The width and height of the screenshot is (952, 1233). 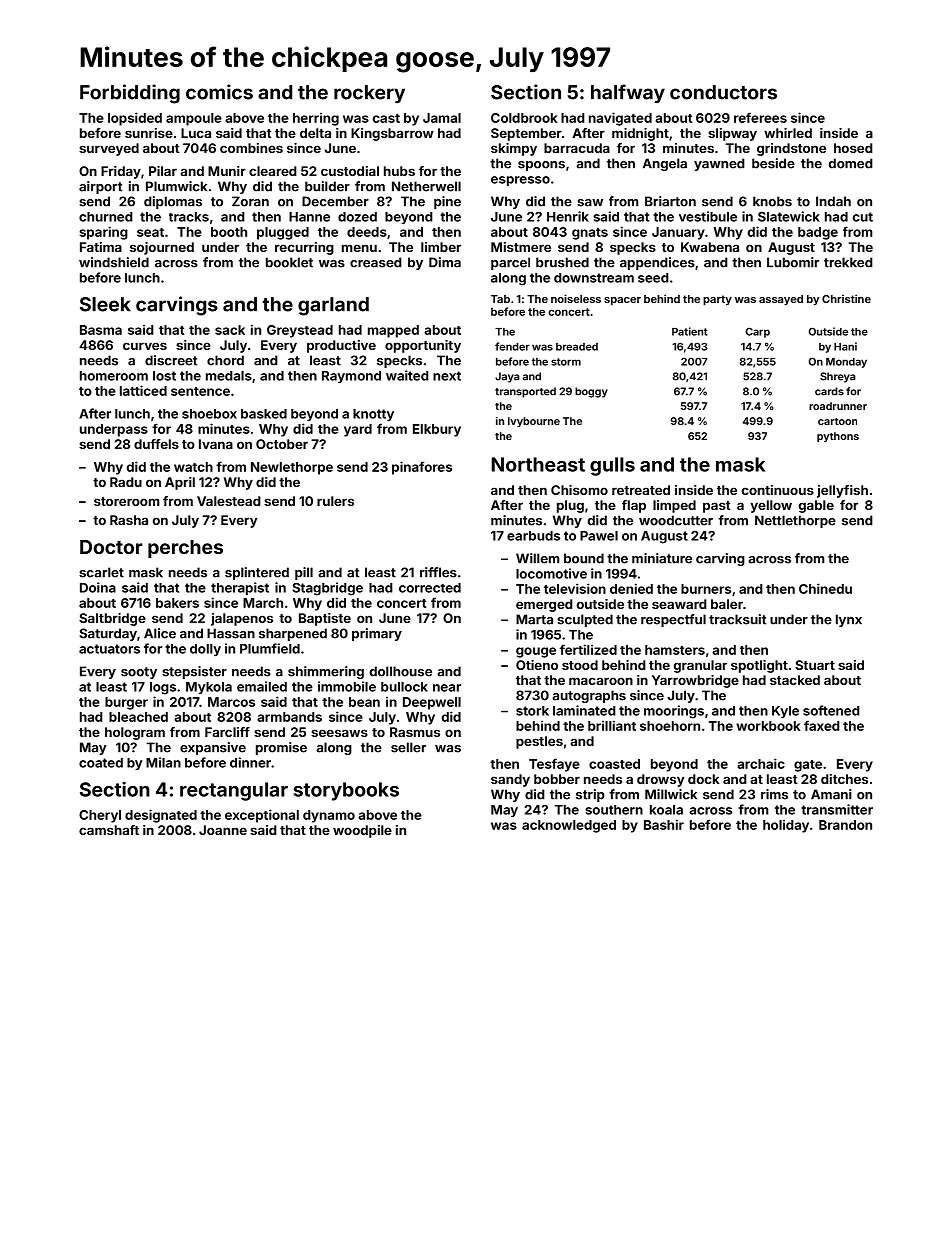 I want to click on conductors, so click(x=723, y=92).
